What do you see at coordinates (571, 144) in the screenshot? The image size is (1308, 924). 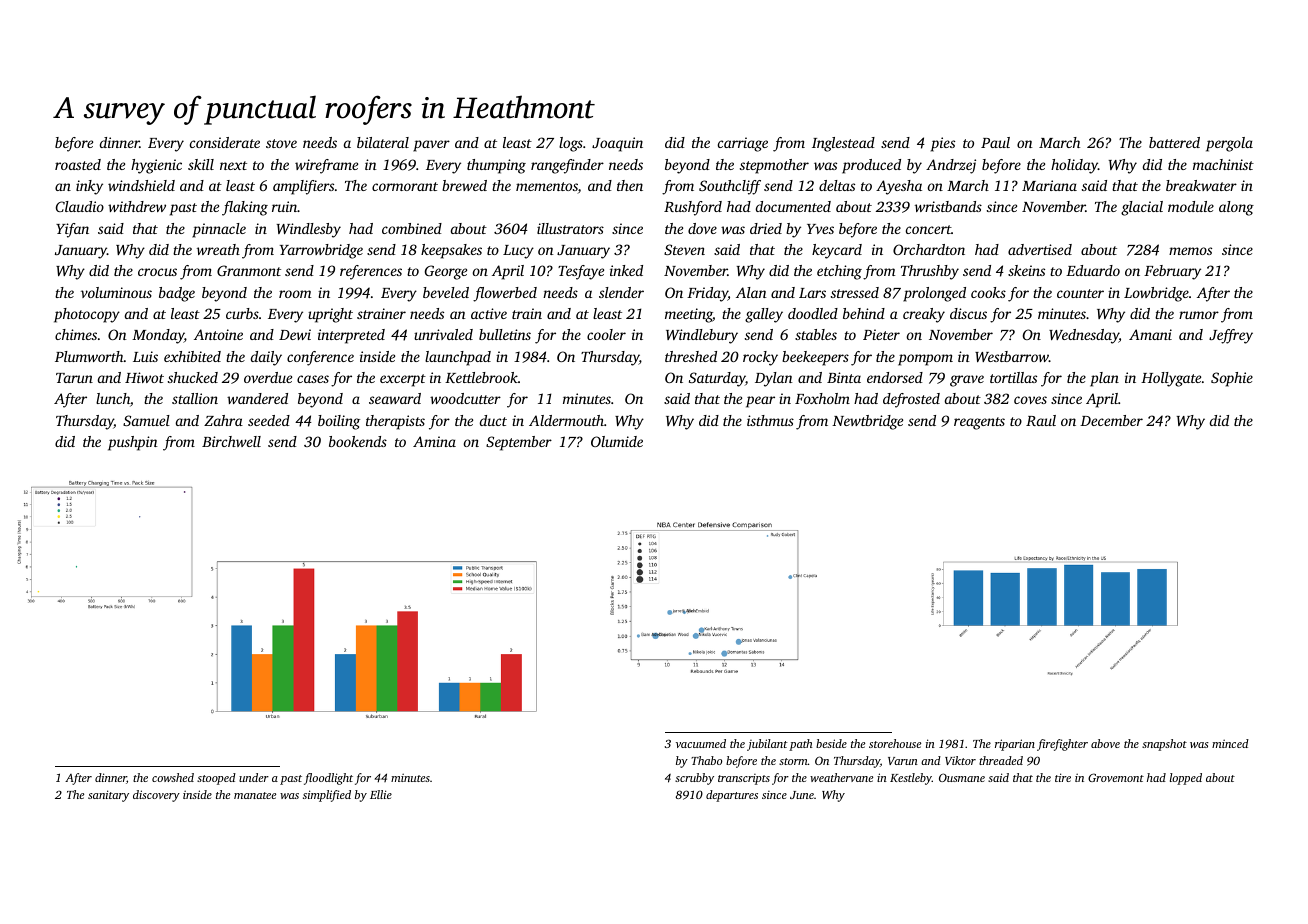 I see `logs` at bounding box center [571, 144].
